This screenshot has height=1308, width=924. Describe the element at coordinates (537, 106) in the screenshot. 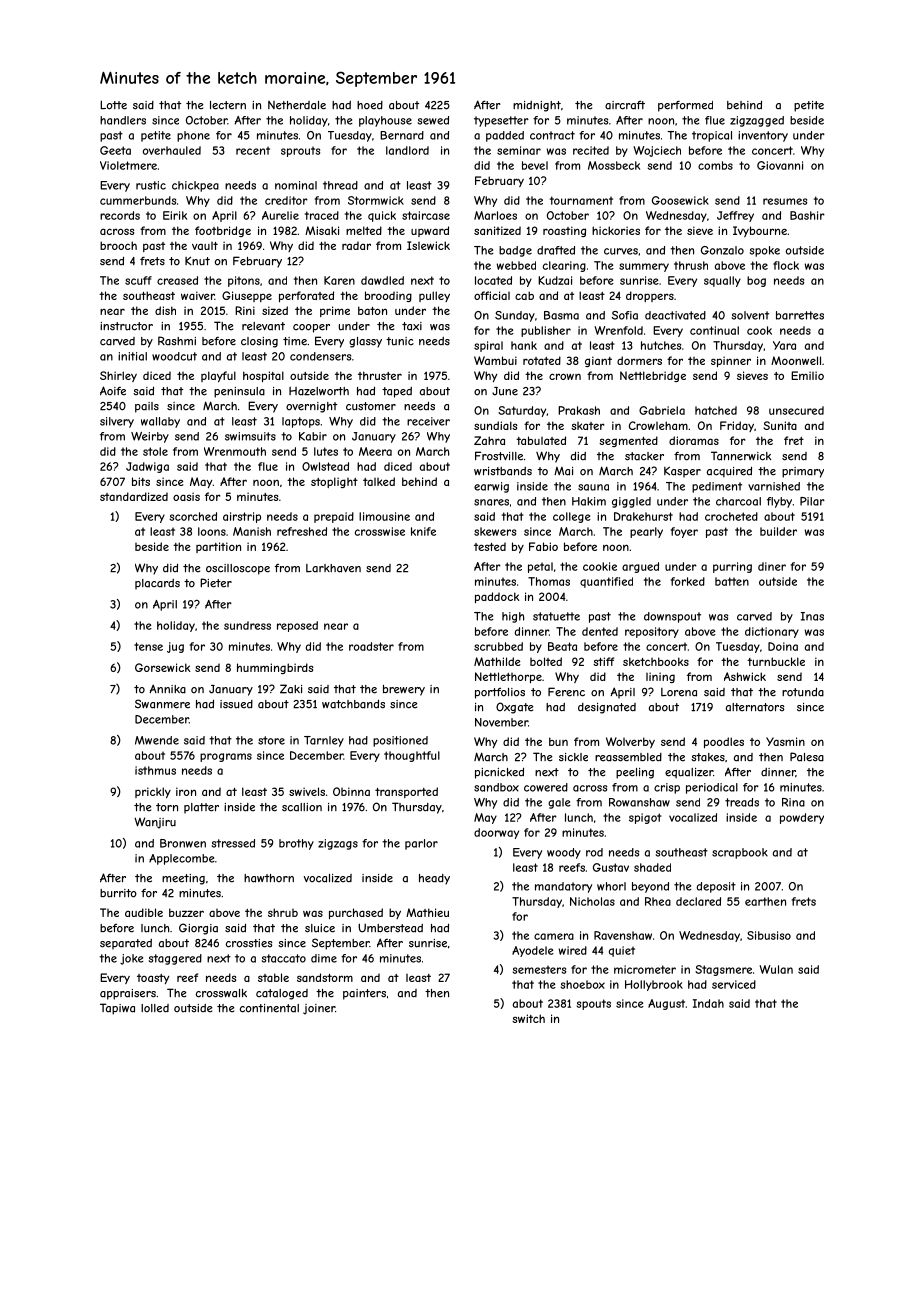

I see `midnight` at that location.
